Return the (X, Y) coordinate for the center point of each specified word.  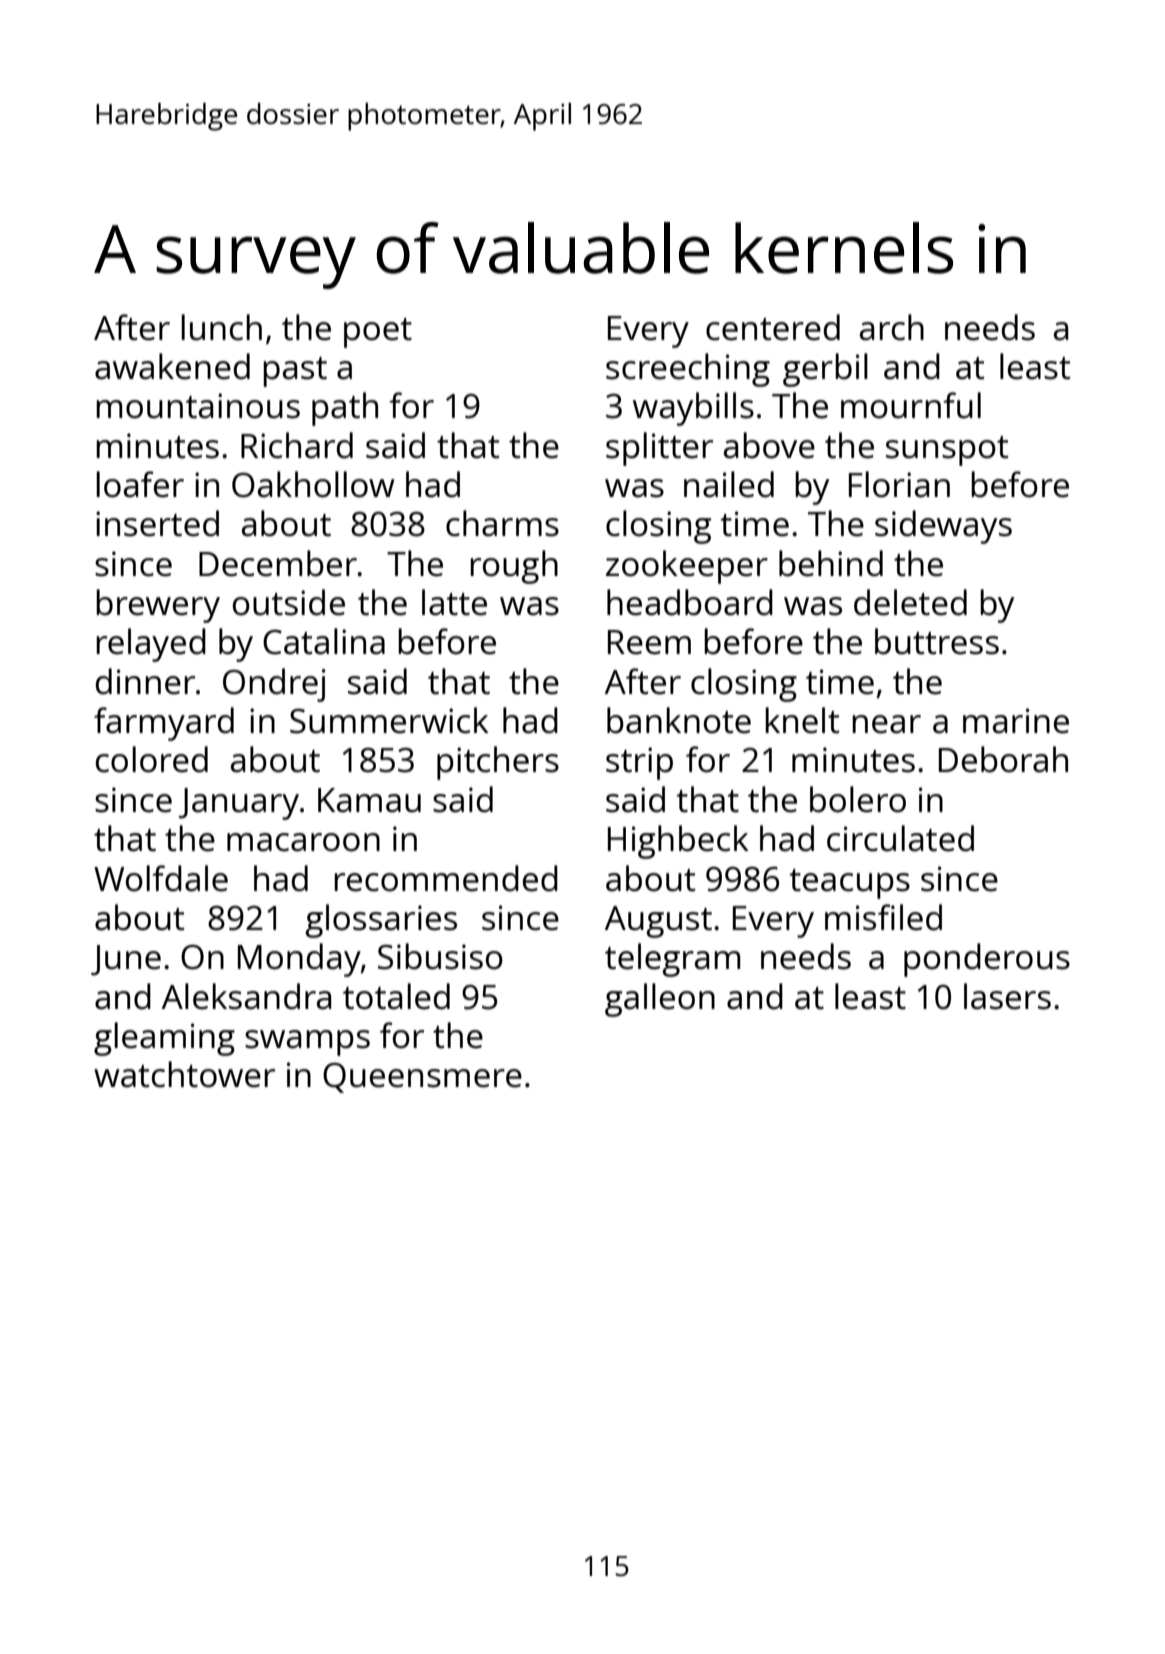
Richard (297, 445)
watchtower (184, 1074)
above (769, 445)
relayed (151, 645)
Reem (649, 642)
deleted (910, 602)
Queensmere (422, 1078)
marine (1016, 721)
